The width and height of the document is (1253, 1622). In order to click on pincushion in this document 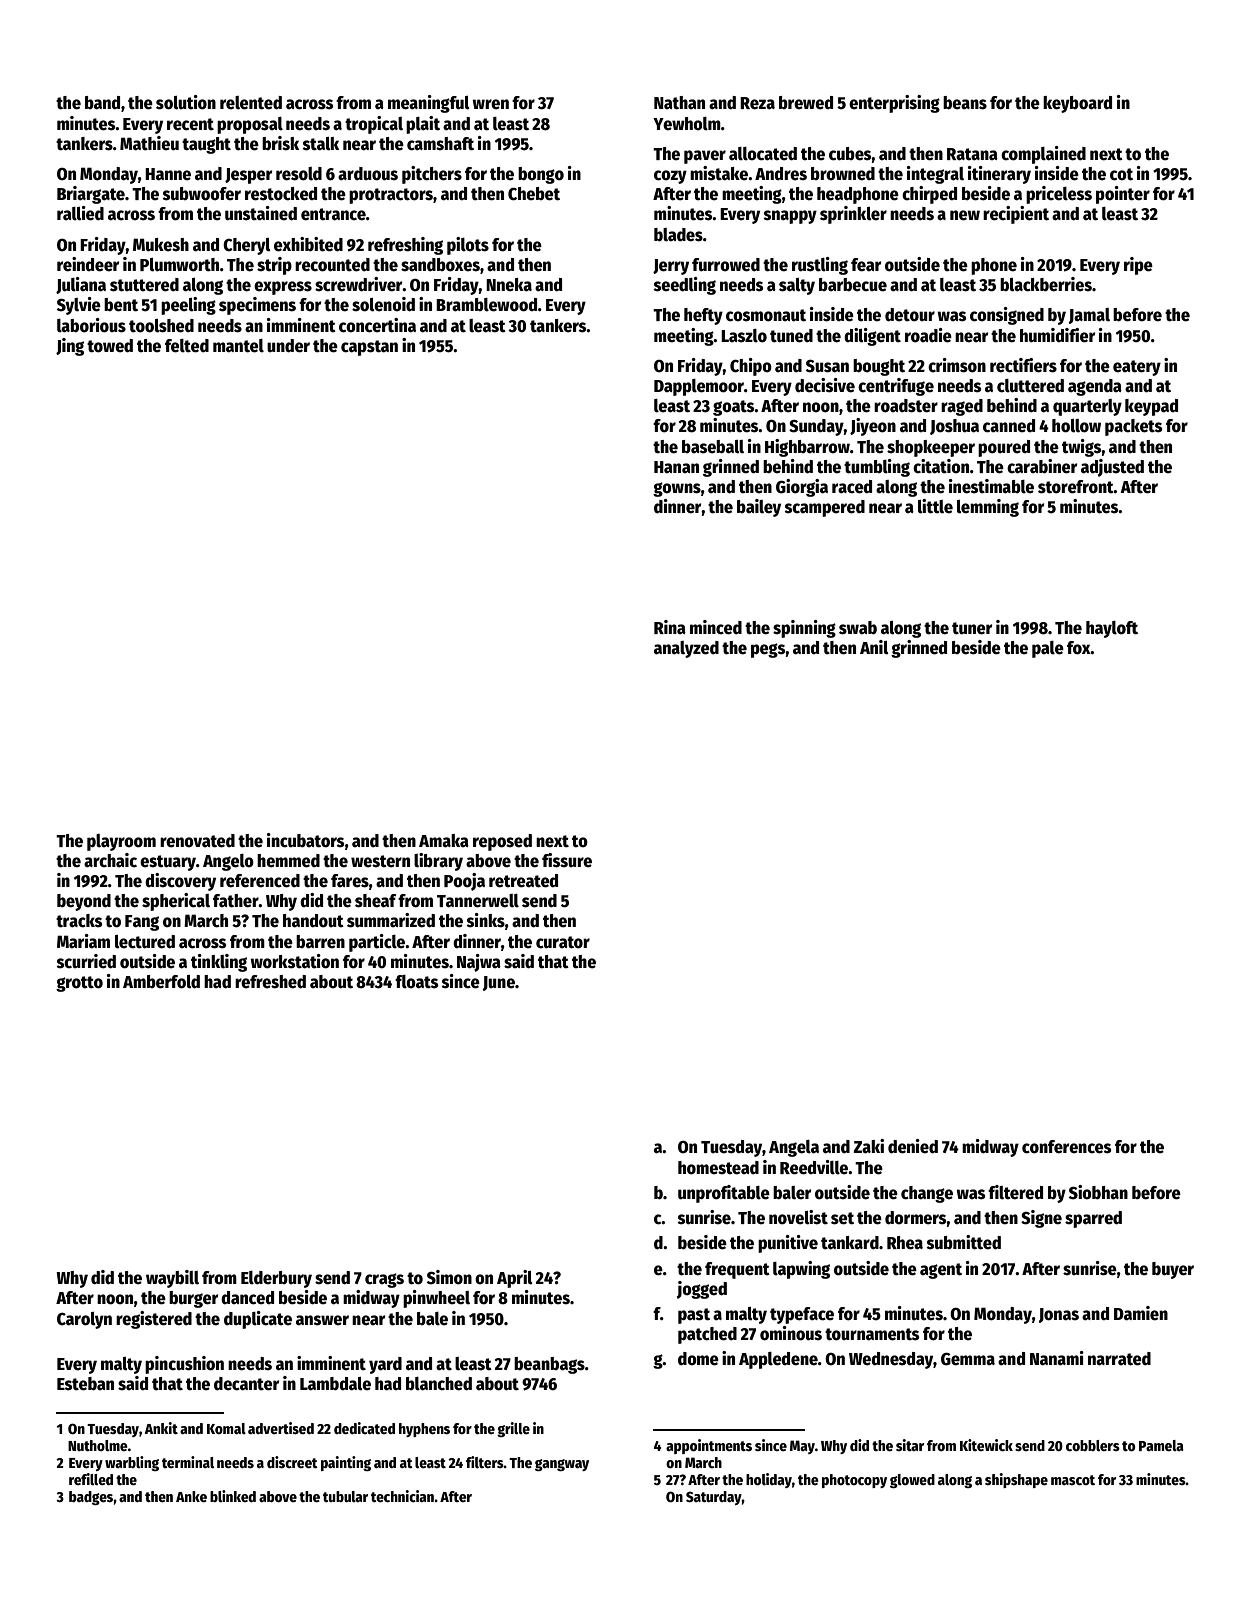, I will do `click(184, 1365)`.
